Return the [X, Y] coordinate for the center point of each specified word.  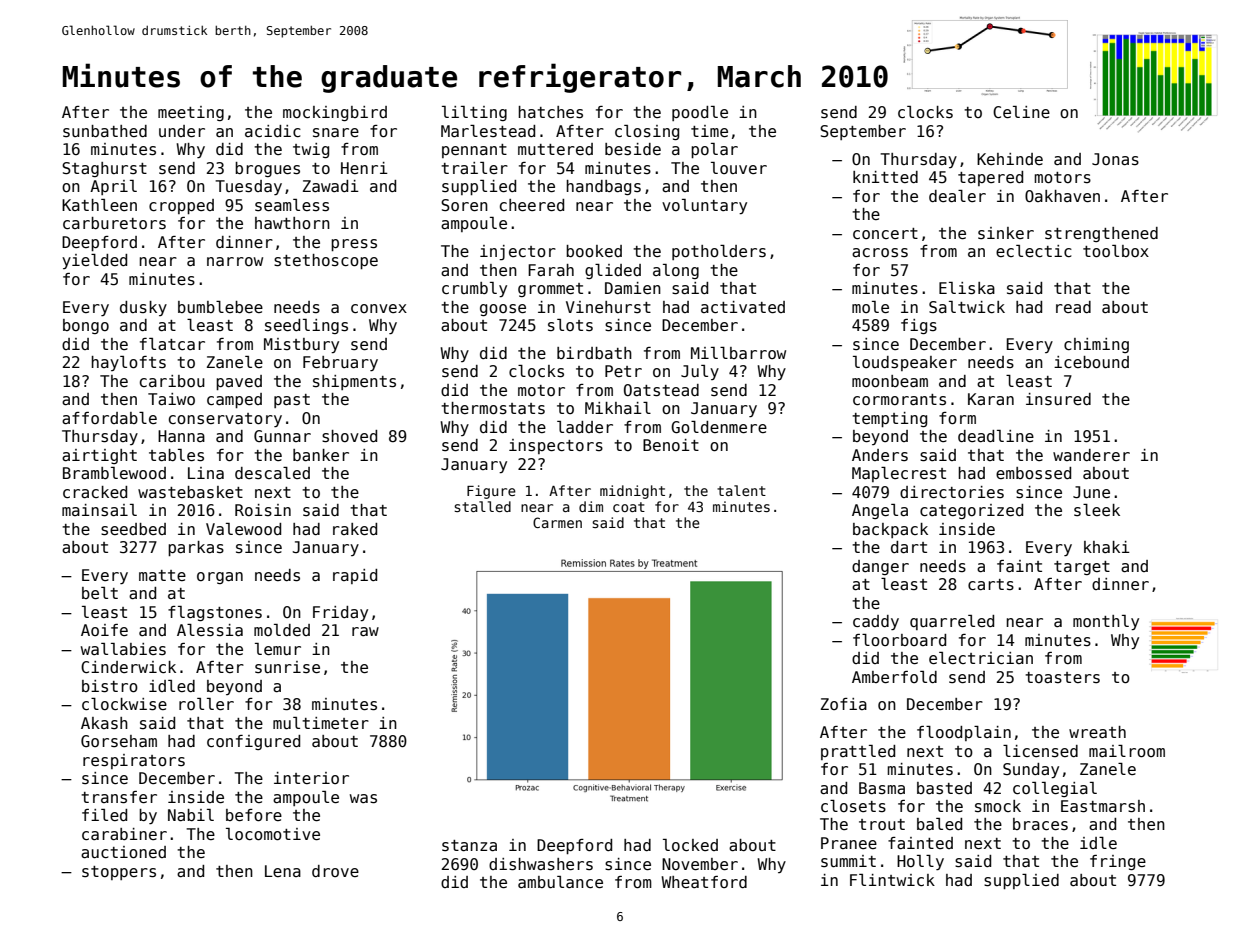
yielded [94, 261]
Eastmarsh [1103, 806]
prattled [858, 752]
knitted [885, 177]
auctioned [123, 852]
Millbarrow [738, 353]
